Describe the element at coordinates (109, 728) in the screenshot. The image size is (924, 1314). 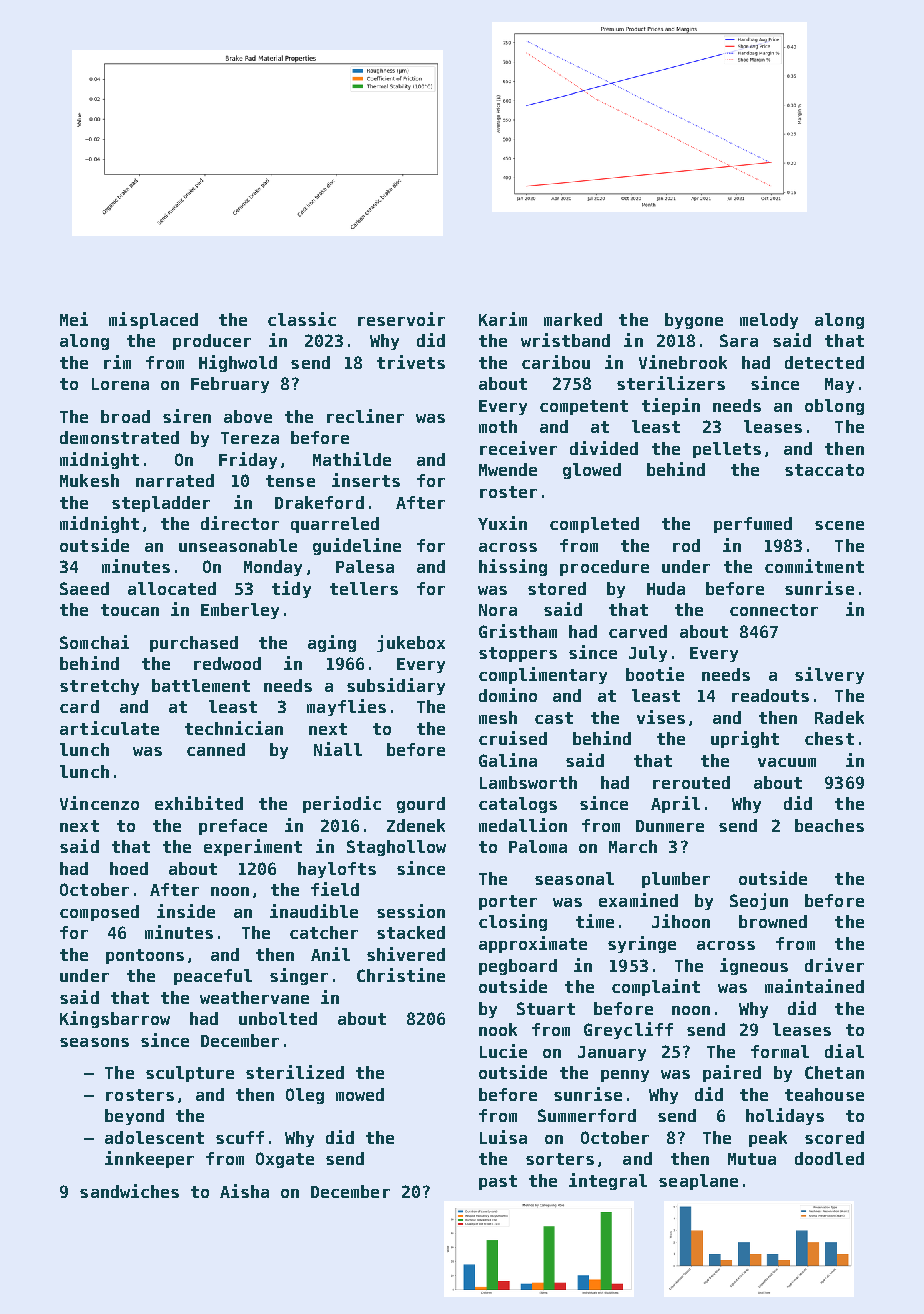
I see `articulate` at that location.
